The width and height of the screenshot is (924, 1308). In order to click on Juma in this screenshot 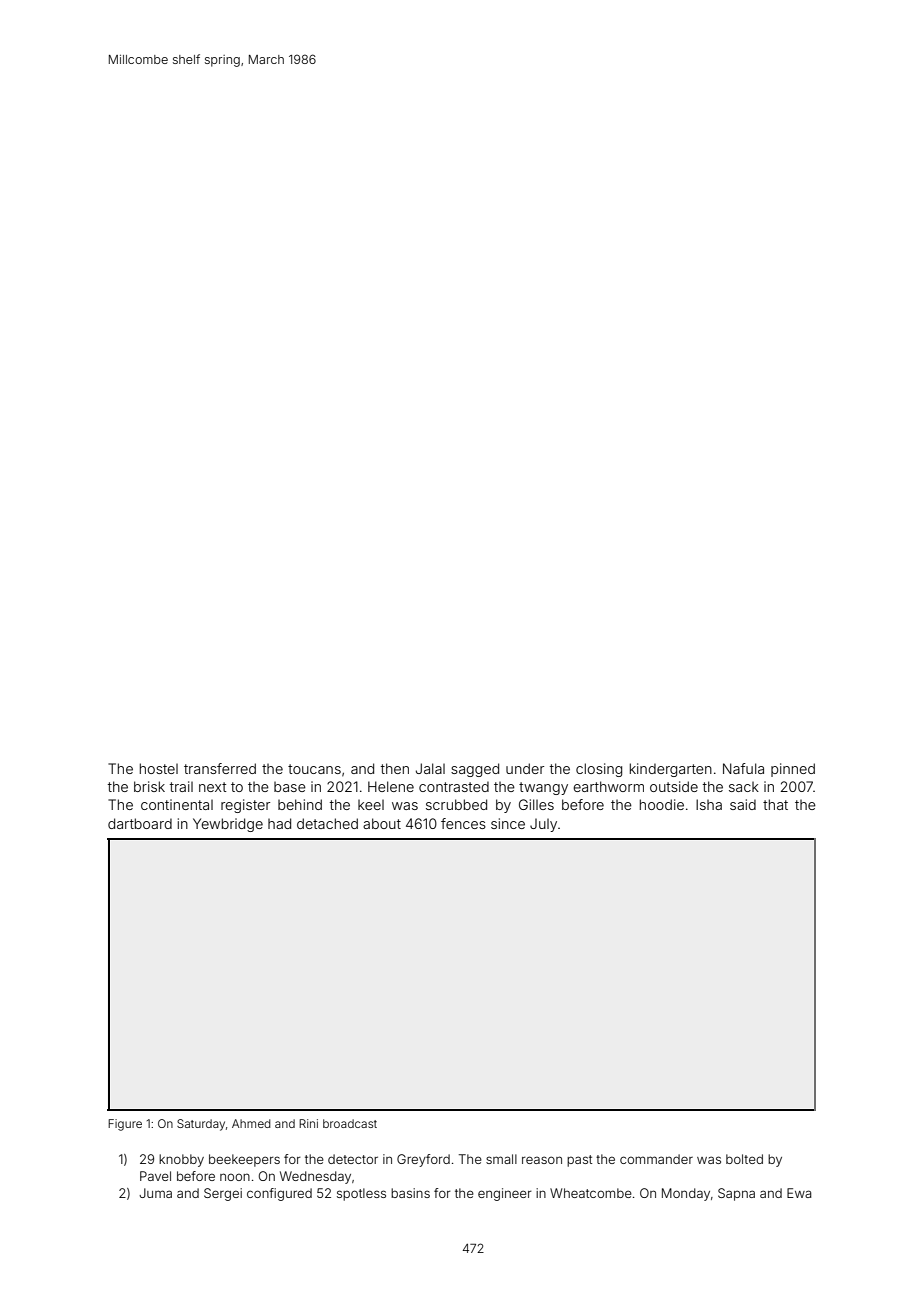, I will do `click(155, 1193)`.
